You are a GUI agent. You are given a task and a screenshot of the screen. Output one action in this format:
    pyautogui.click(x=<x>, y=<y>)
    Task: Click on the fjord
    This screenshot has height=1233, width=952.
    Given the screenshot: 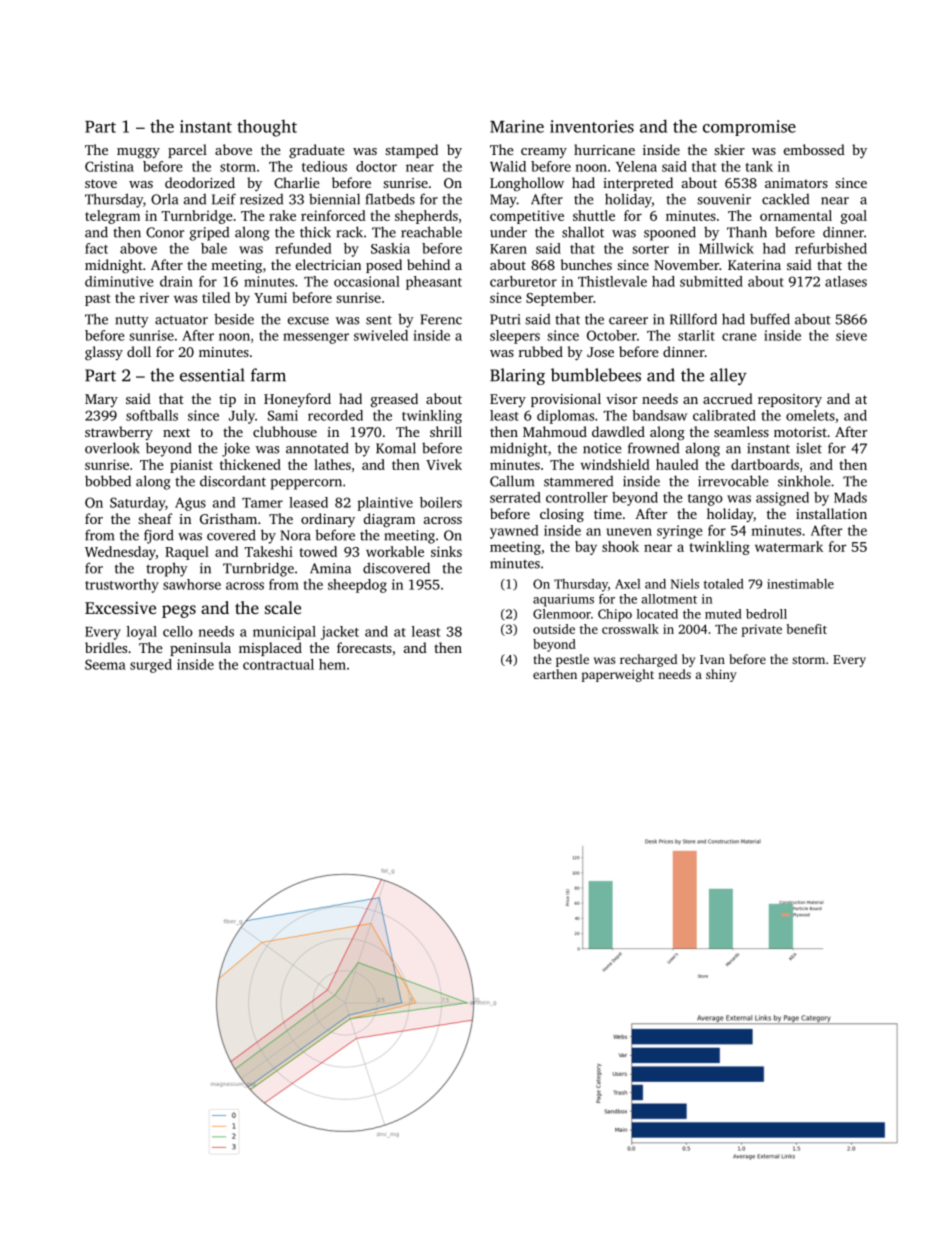 What is the action you would take?
    pyautogui.click(x=159, y=536)
